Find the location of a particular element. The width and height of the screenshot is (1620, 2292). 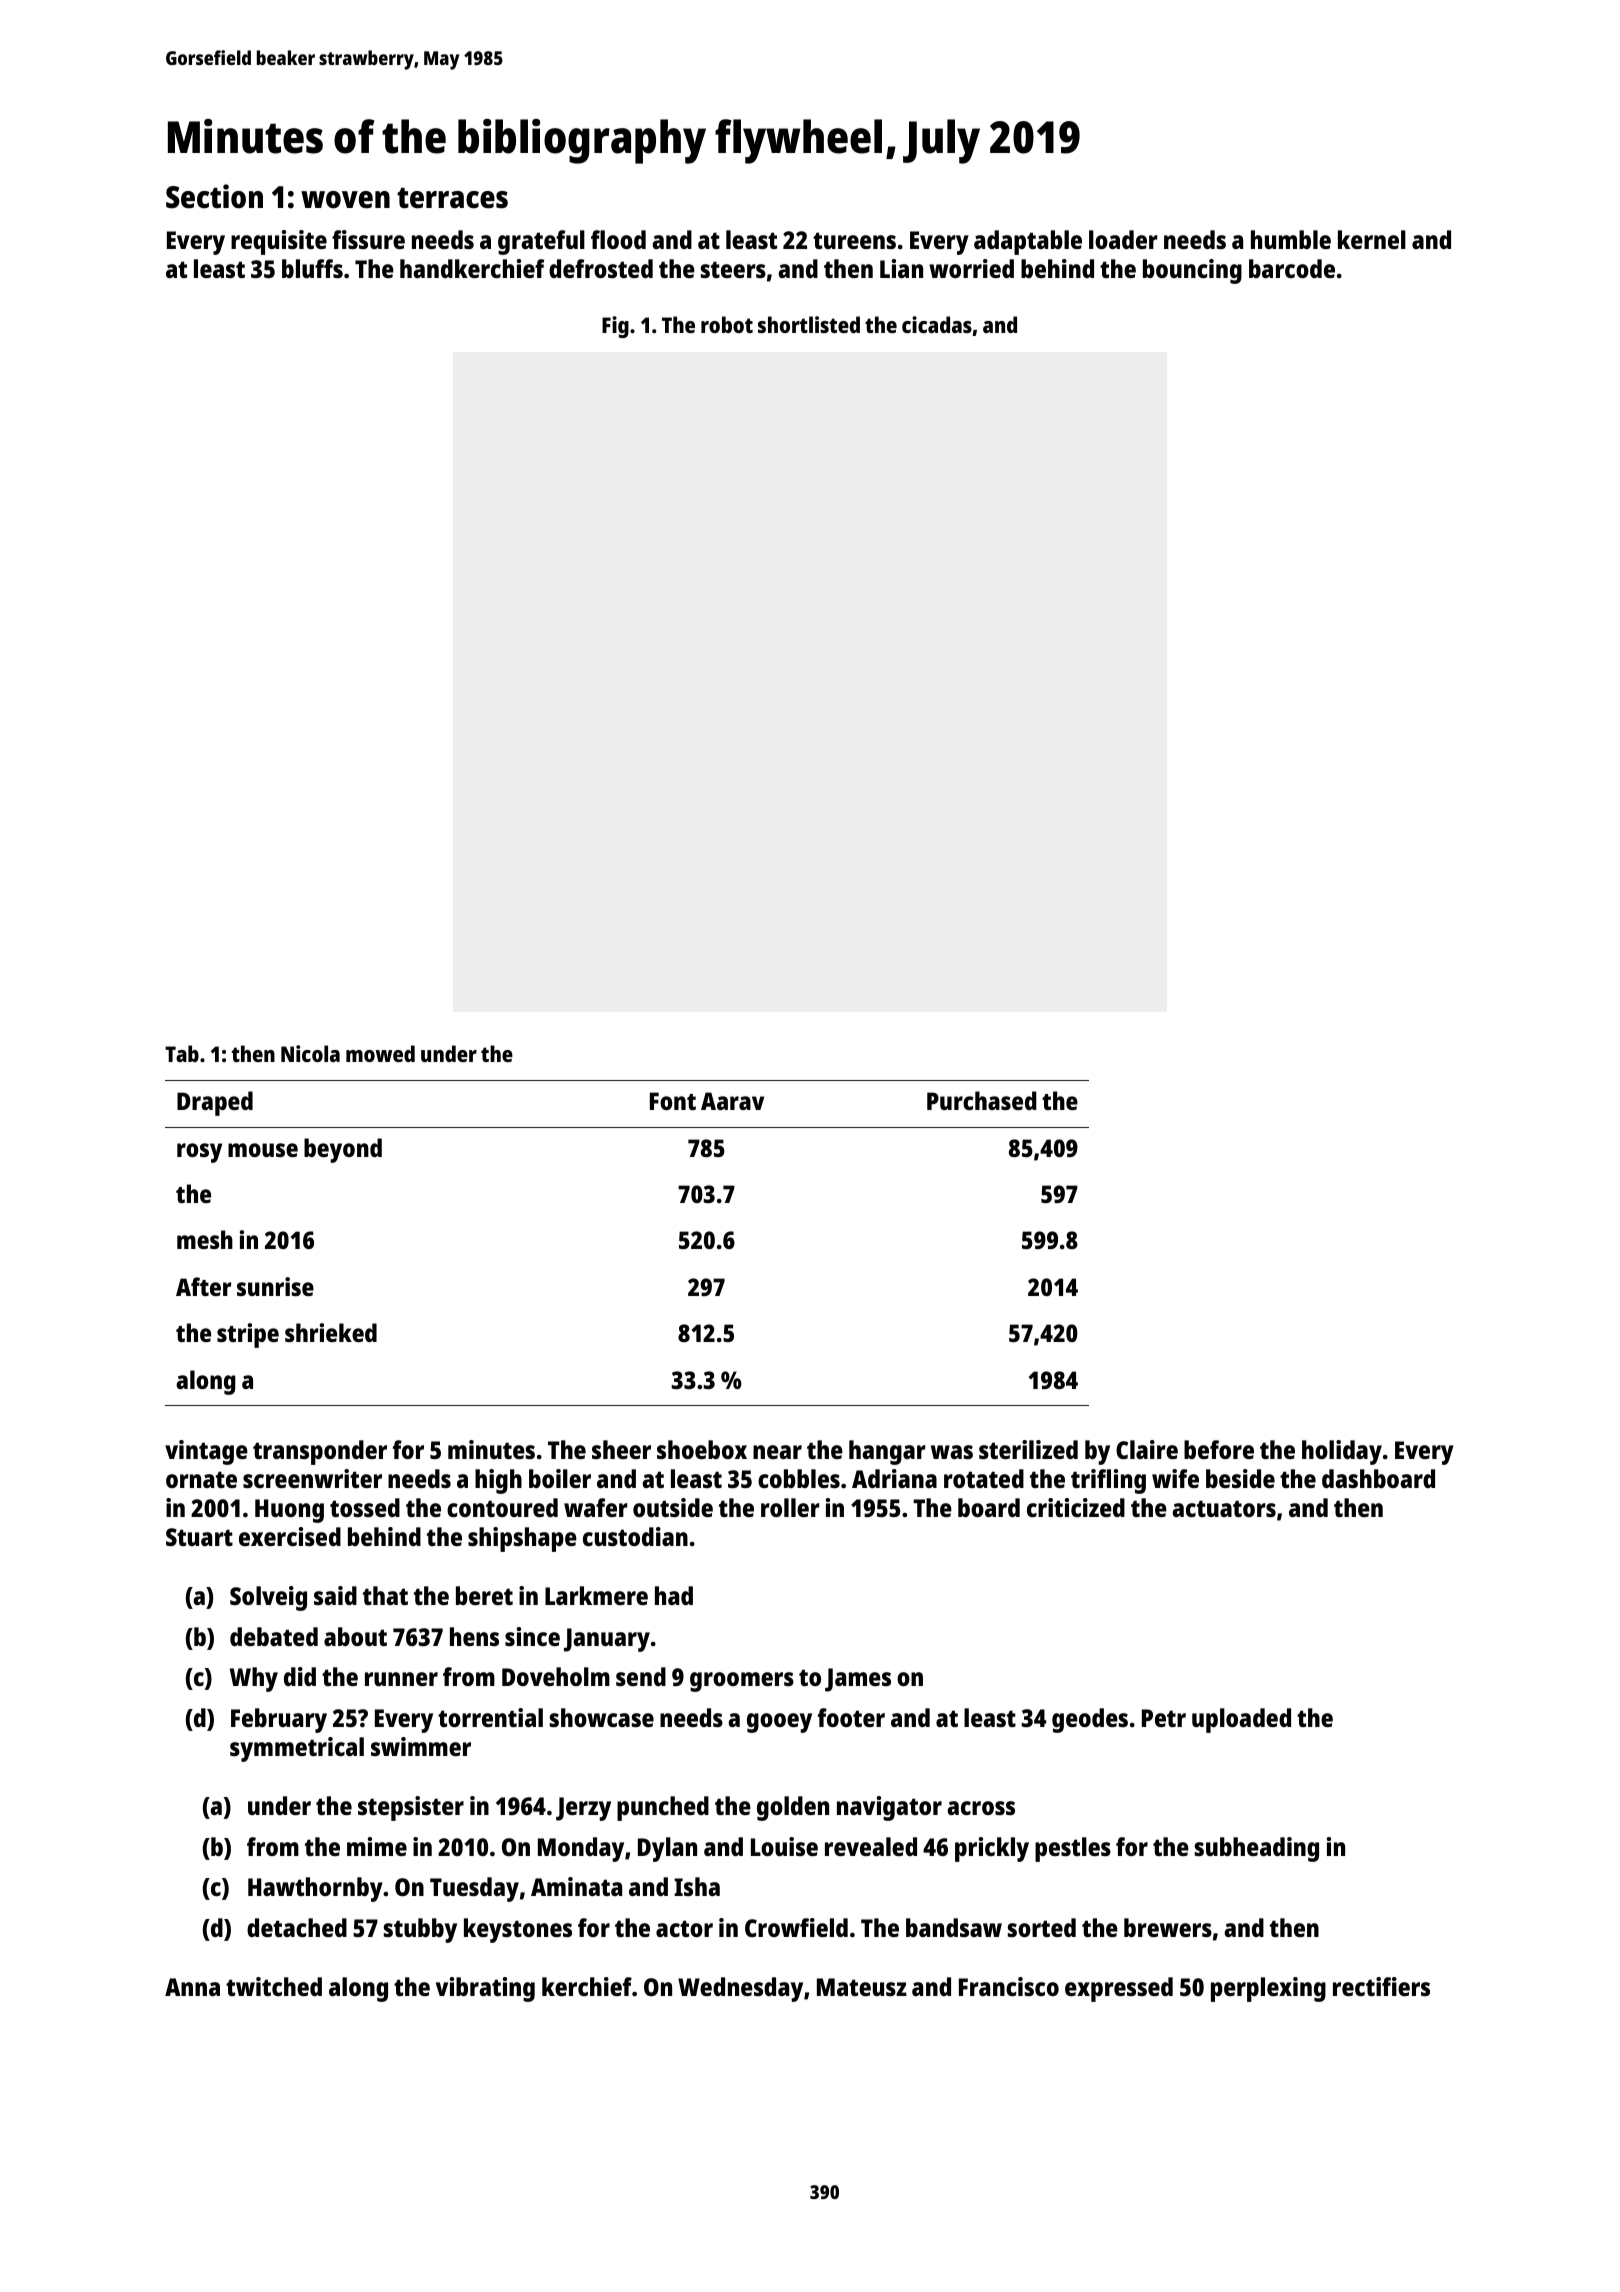

bluffs is located at coordinates (312, 268).
